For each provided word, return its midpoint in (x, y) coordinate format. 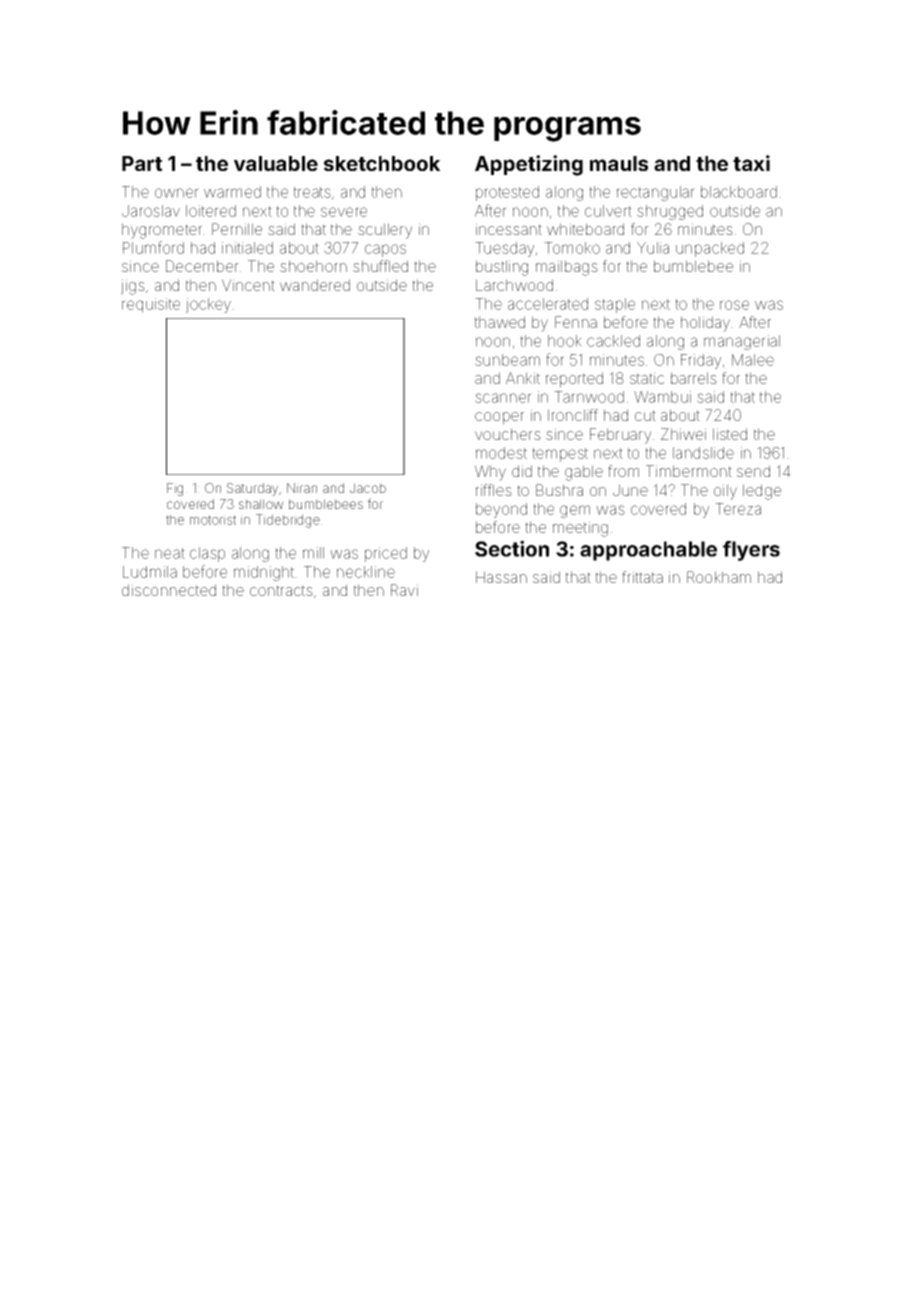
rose (734, 305)
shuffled (380, 266)
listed (730, 434)
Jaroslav (151, 211)
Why (490, 473)
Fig (175, 489)
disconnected (169, 590)
